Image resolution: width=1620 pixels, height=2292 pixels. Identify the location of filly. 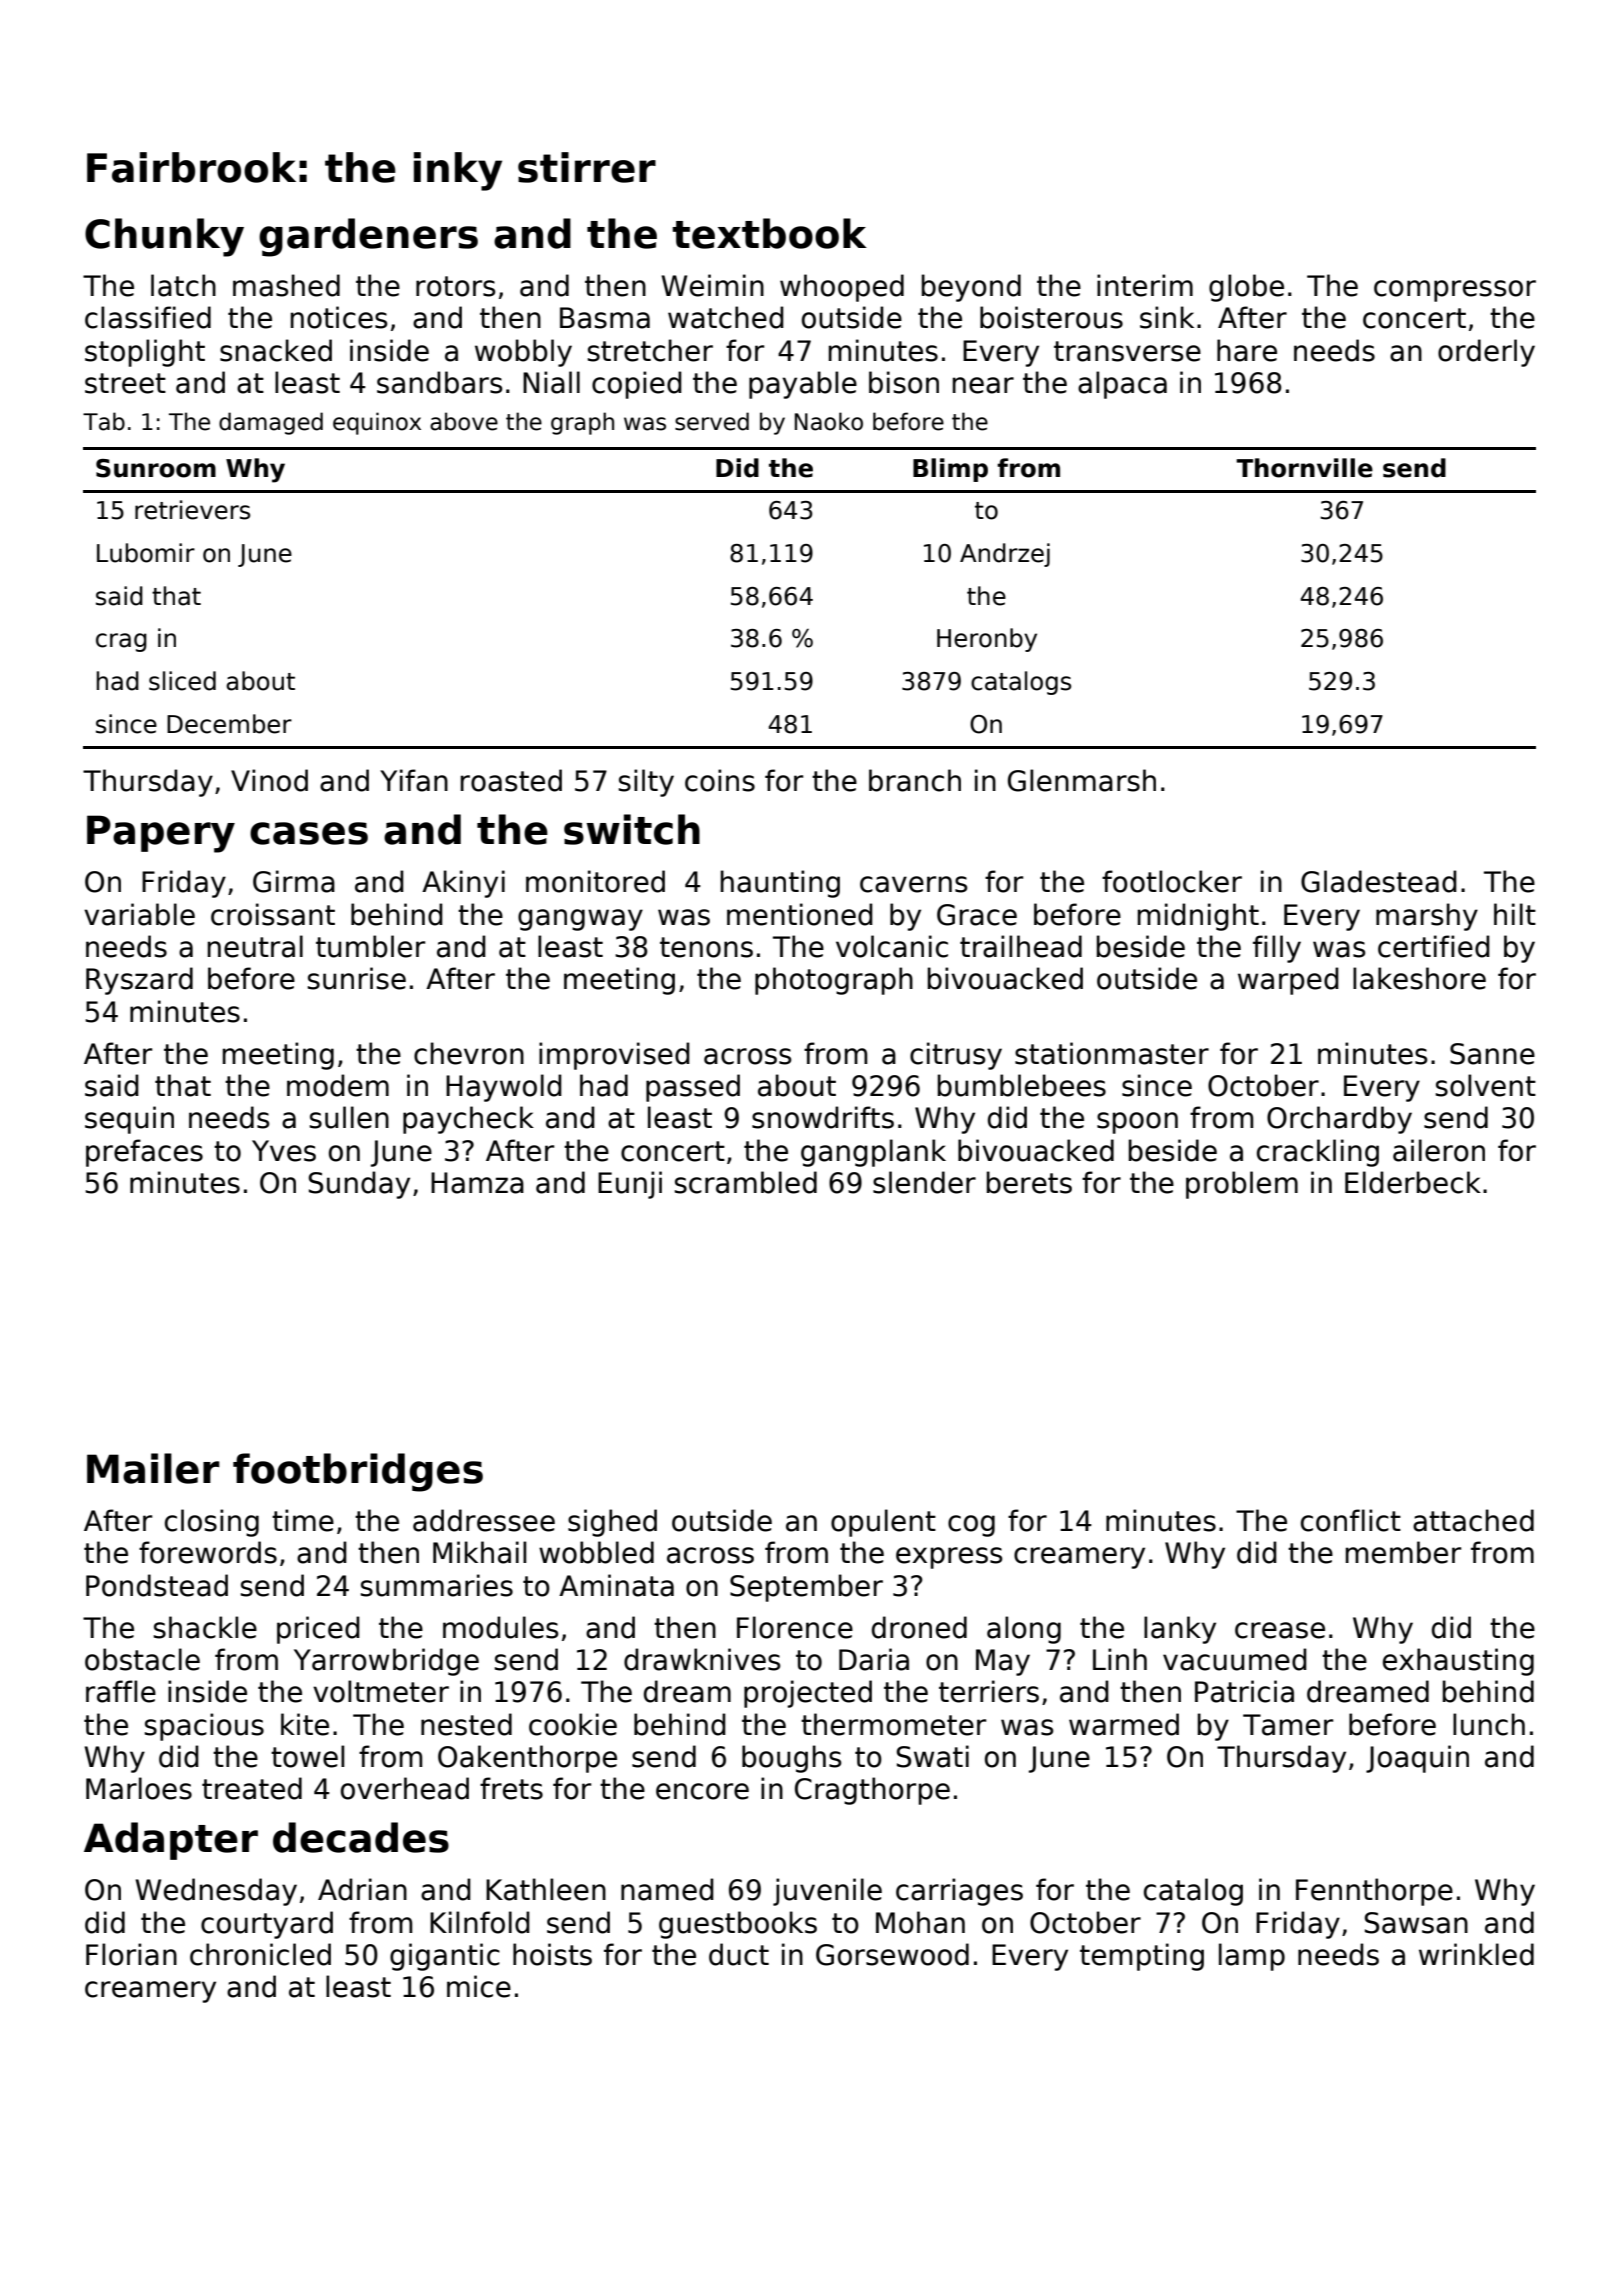
(1277, 949).
